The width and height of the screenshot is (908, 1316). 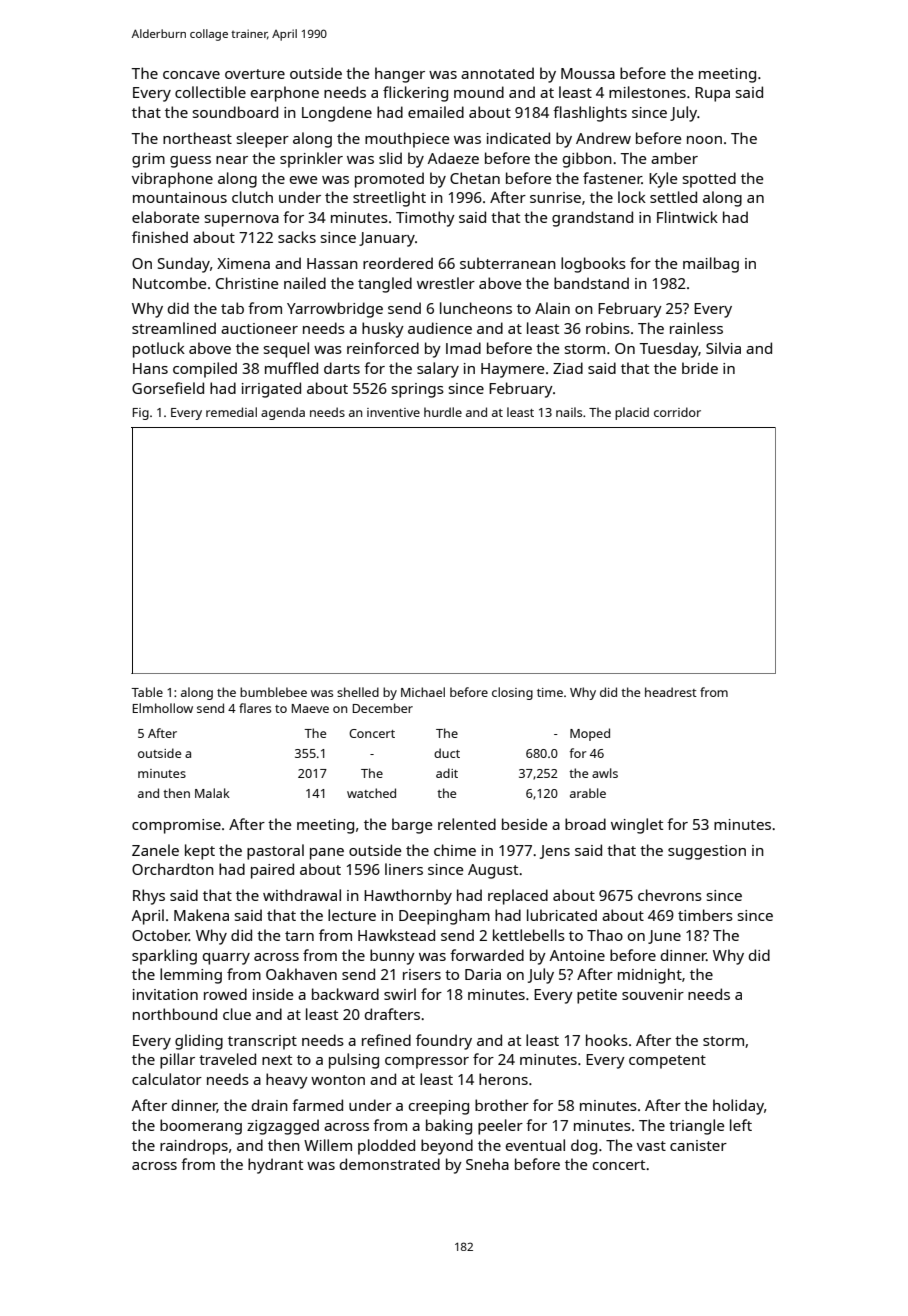 What do you see at coordinates (467, 824) in the screenshot?
I see `relented` at bounding box center [467, 824].
